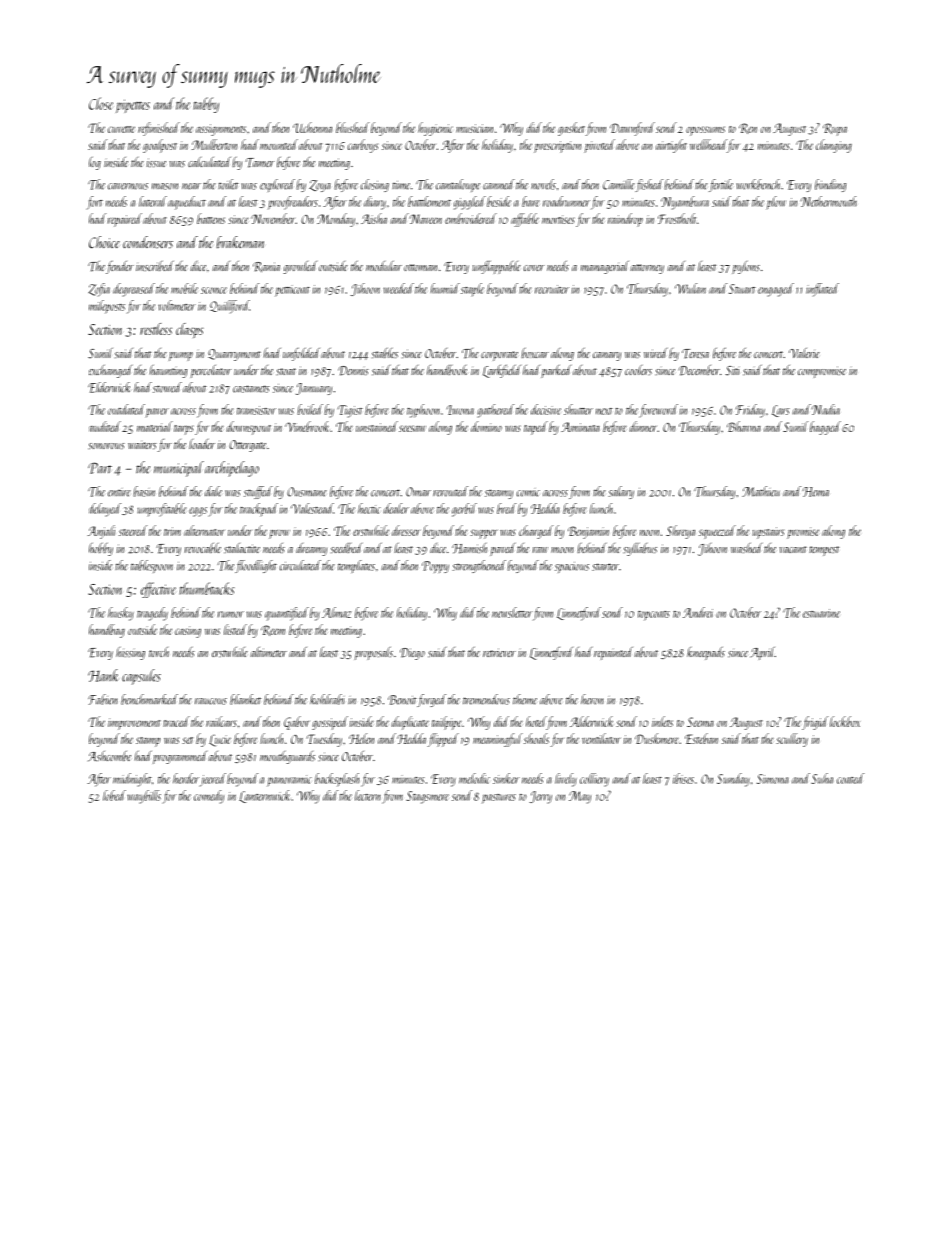 This image has width=952, height=1233. What do you see at coordinates (705, 131) in the image?
I see `opossums` at bounding box center [705, 131].
